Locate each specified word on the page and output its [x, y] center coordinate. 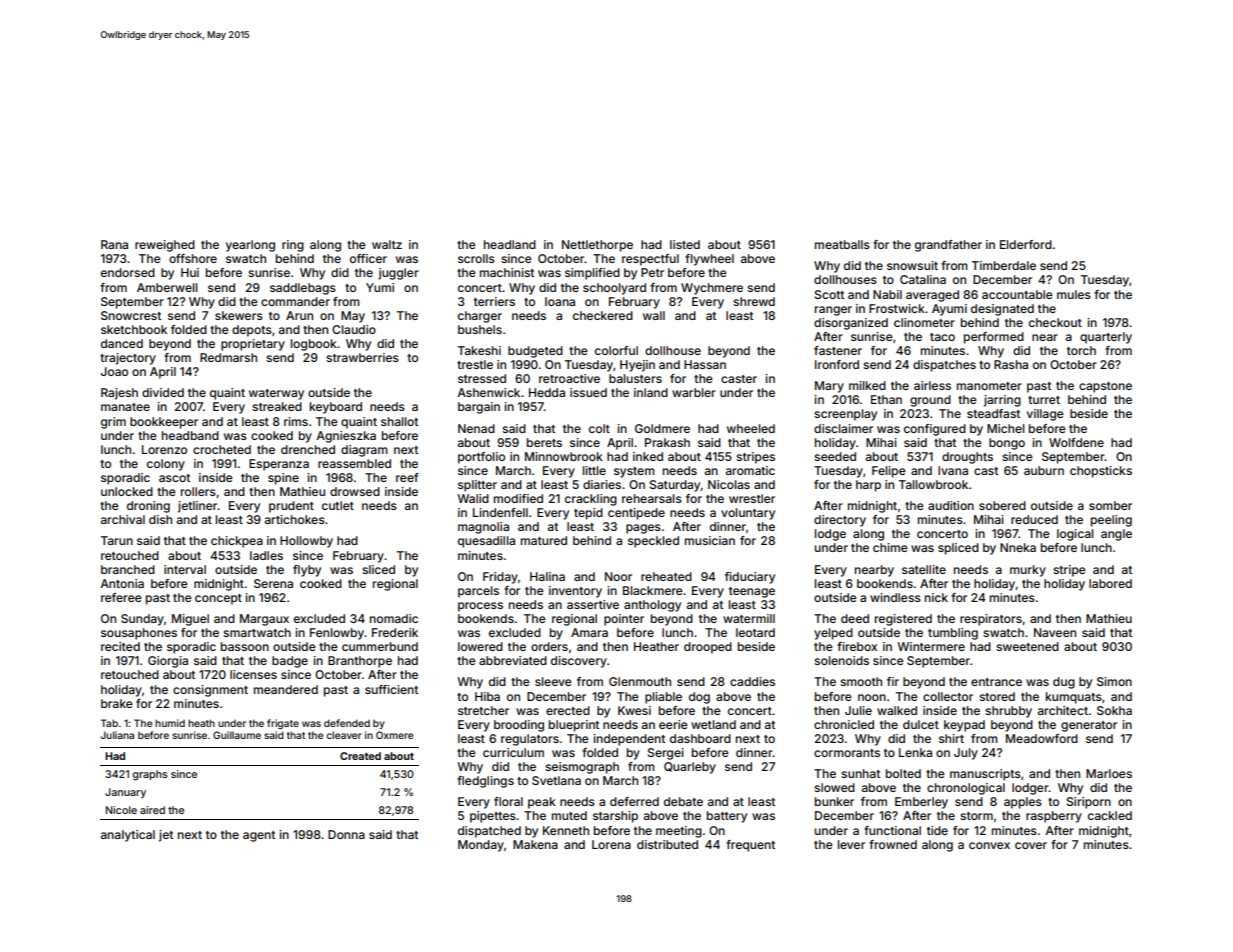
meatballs [842, 244]
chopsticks [1101, 472]
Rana [114, 244]
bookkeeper [164, 423]
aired [152, 810]
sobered [1002, 505]
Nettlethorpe [597, 246]
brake [117, 703]
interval [185, 569]
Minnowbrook [564, 456]
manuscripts [985, 775]
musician [710, 540]
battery [727, 817]
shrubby [1008, 712]
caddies [752, 681]
